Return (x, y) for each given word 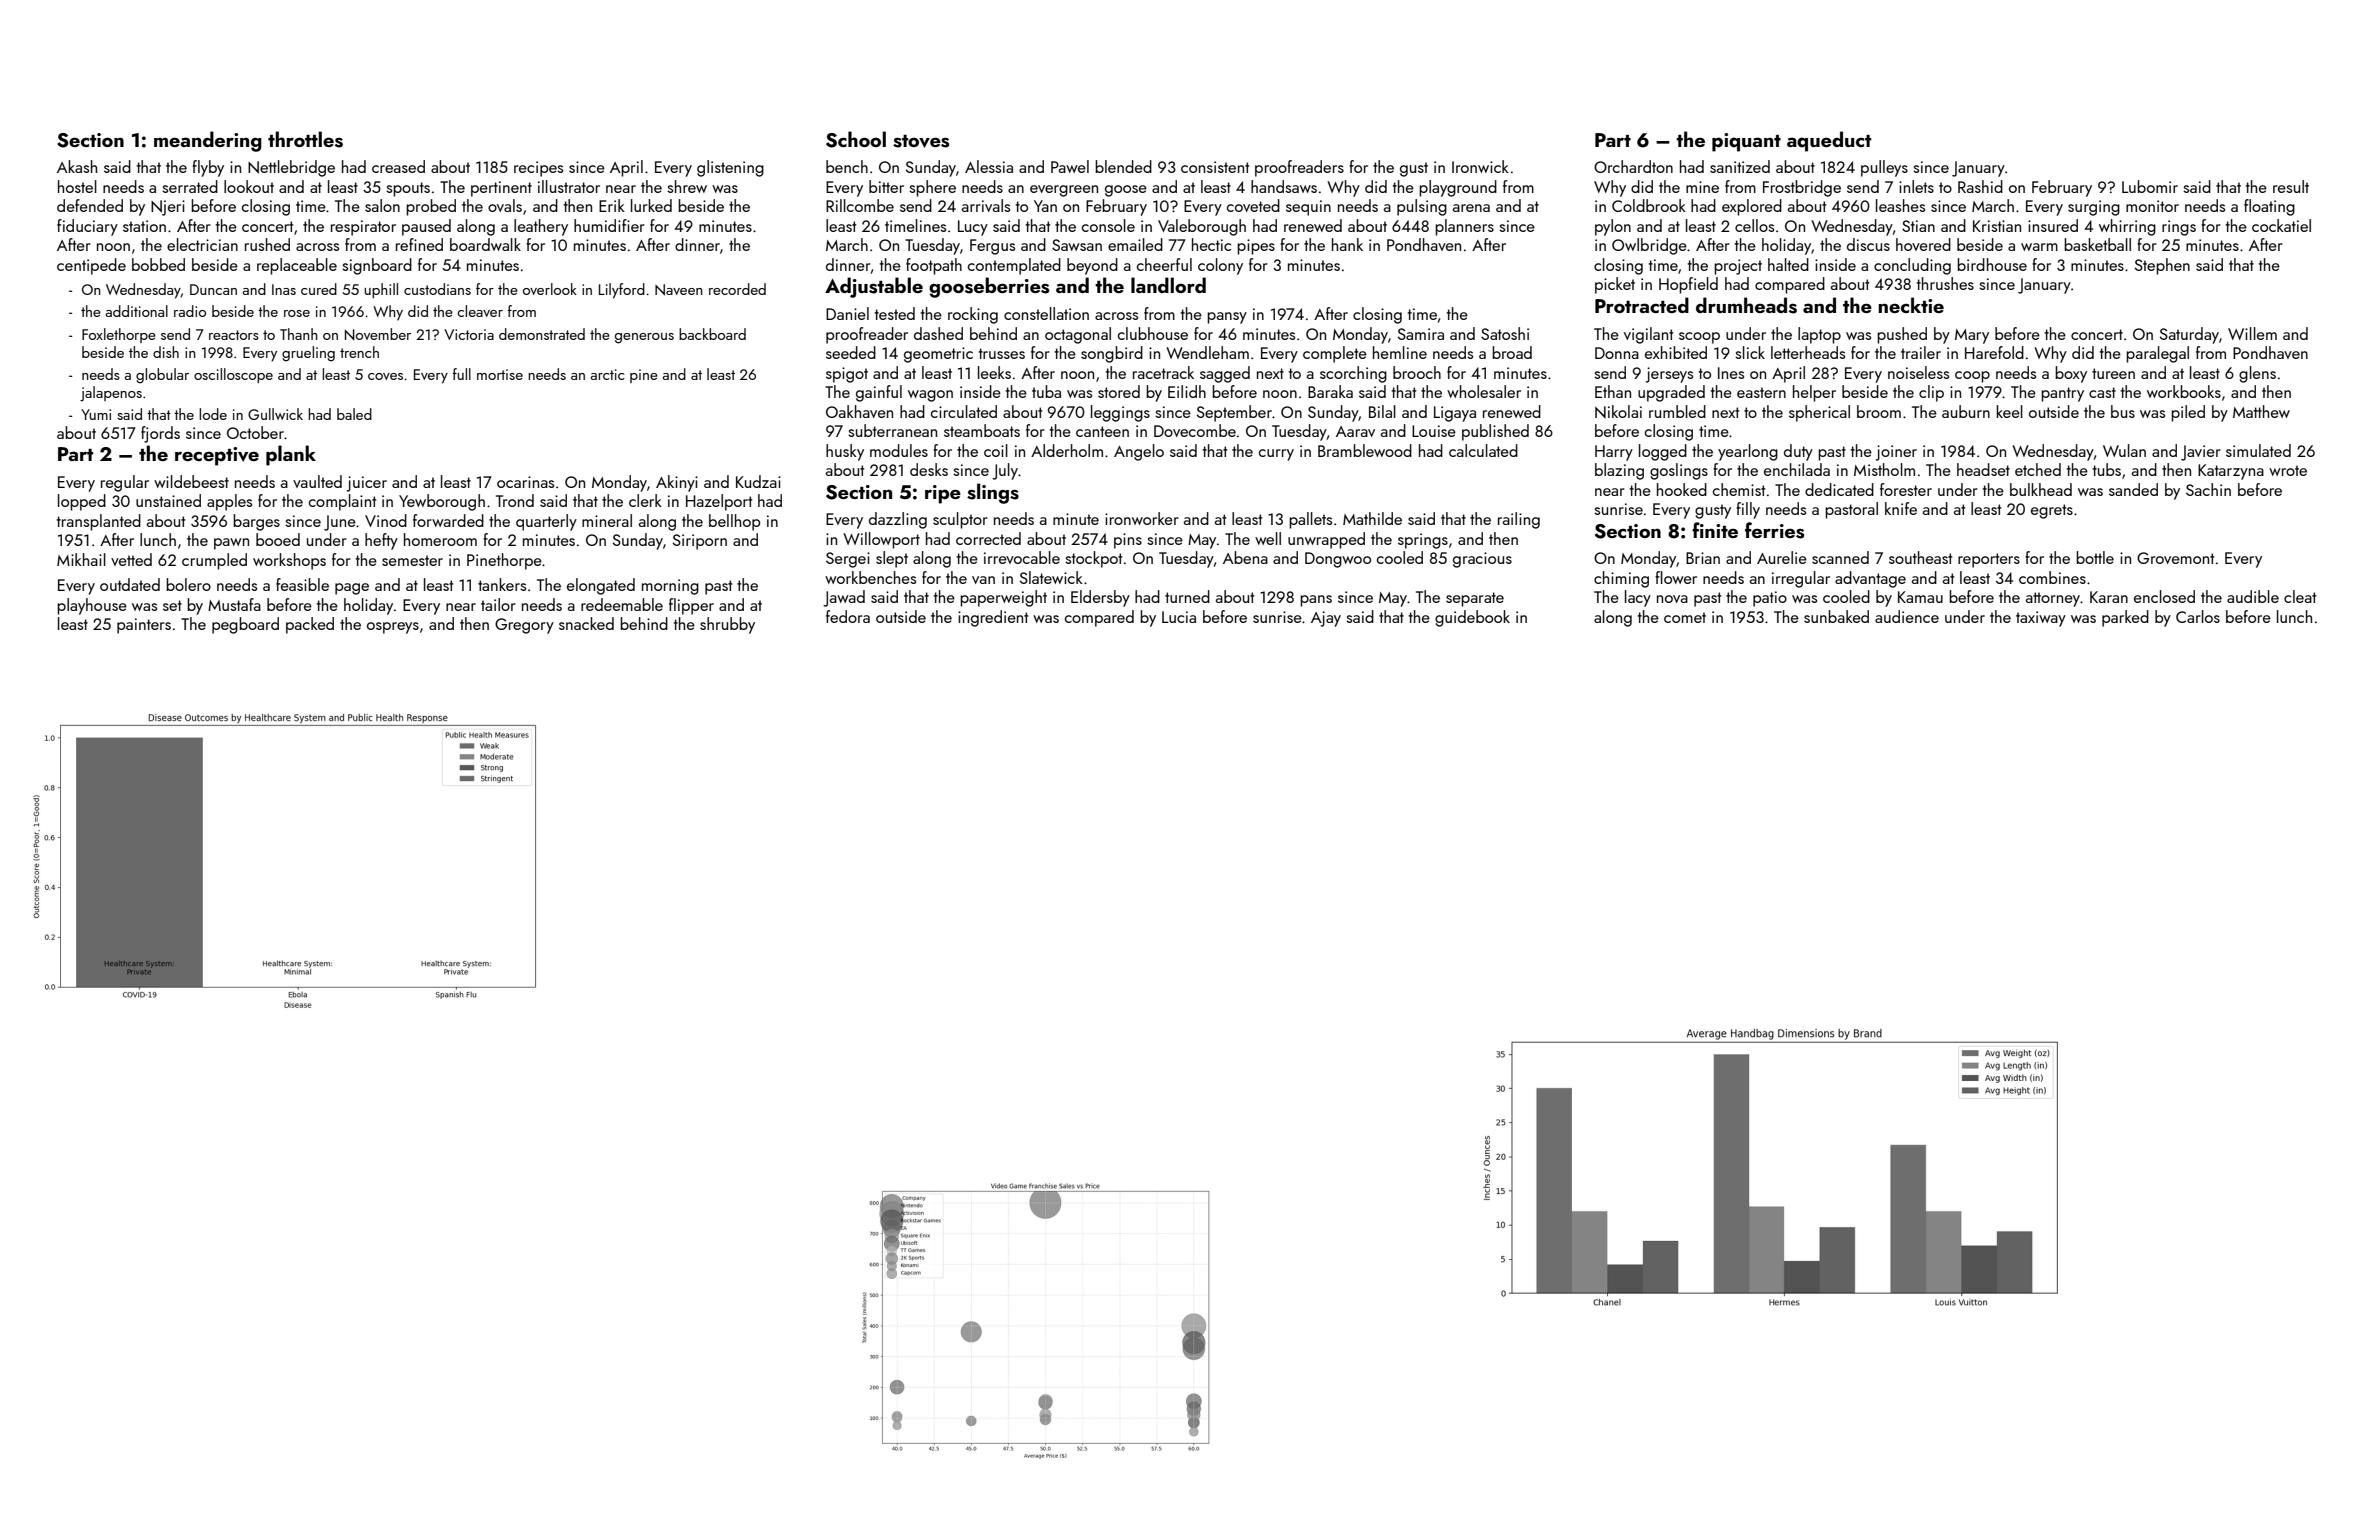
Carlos (2198, 616)
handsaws (1284, 186)
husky (845, 452)
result (2291, 186)
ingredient (993, 618)
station (144, 226)
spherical (1819, 413)
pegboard (245, 625)
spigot (847, 375)
